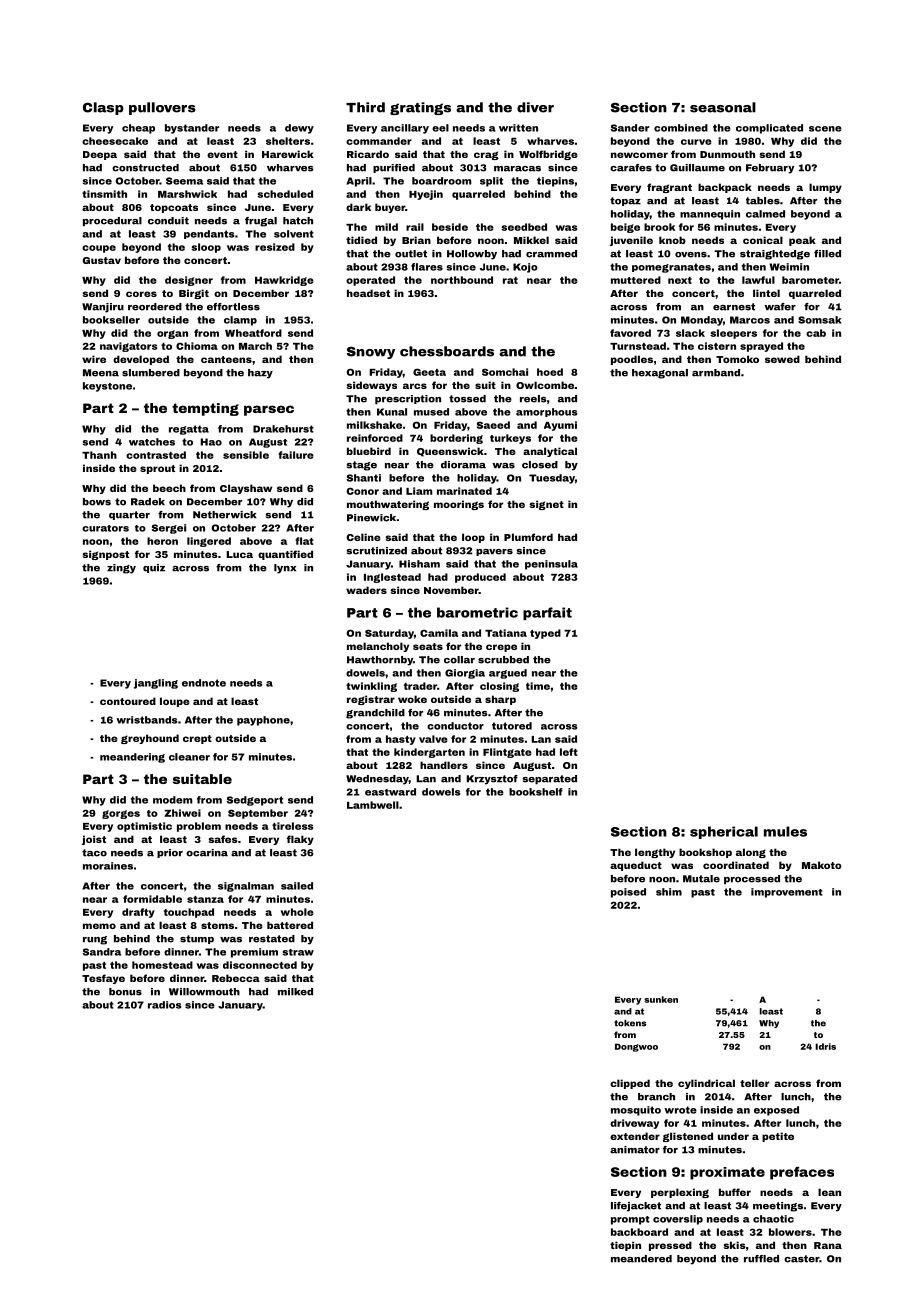 This document has height=1308, width=924. I want to click on signet, so click(546, 505).
